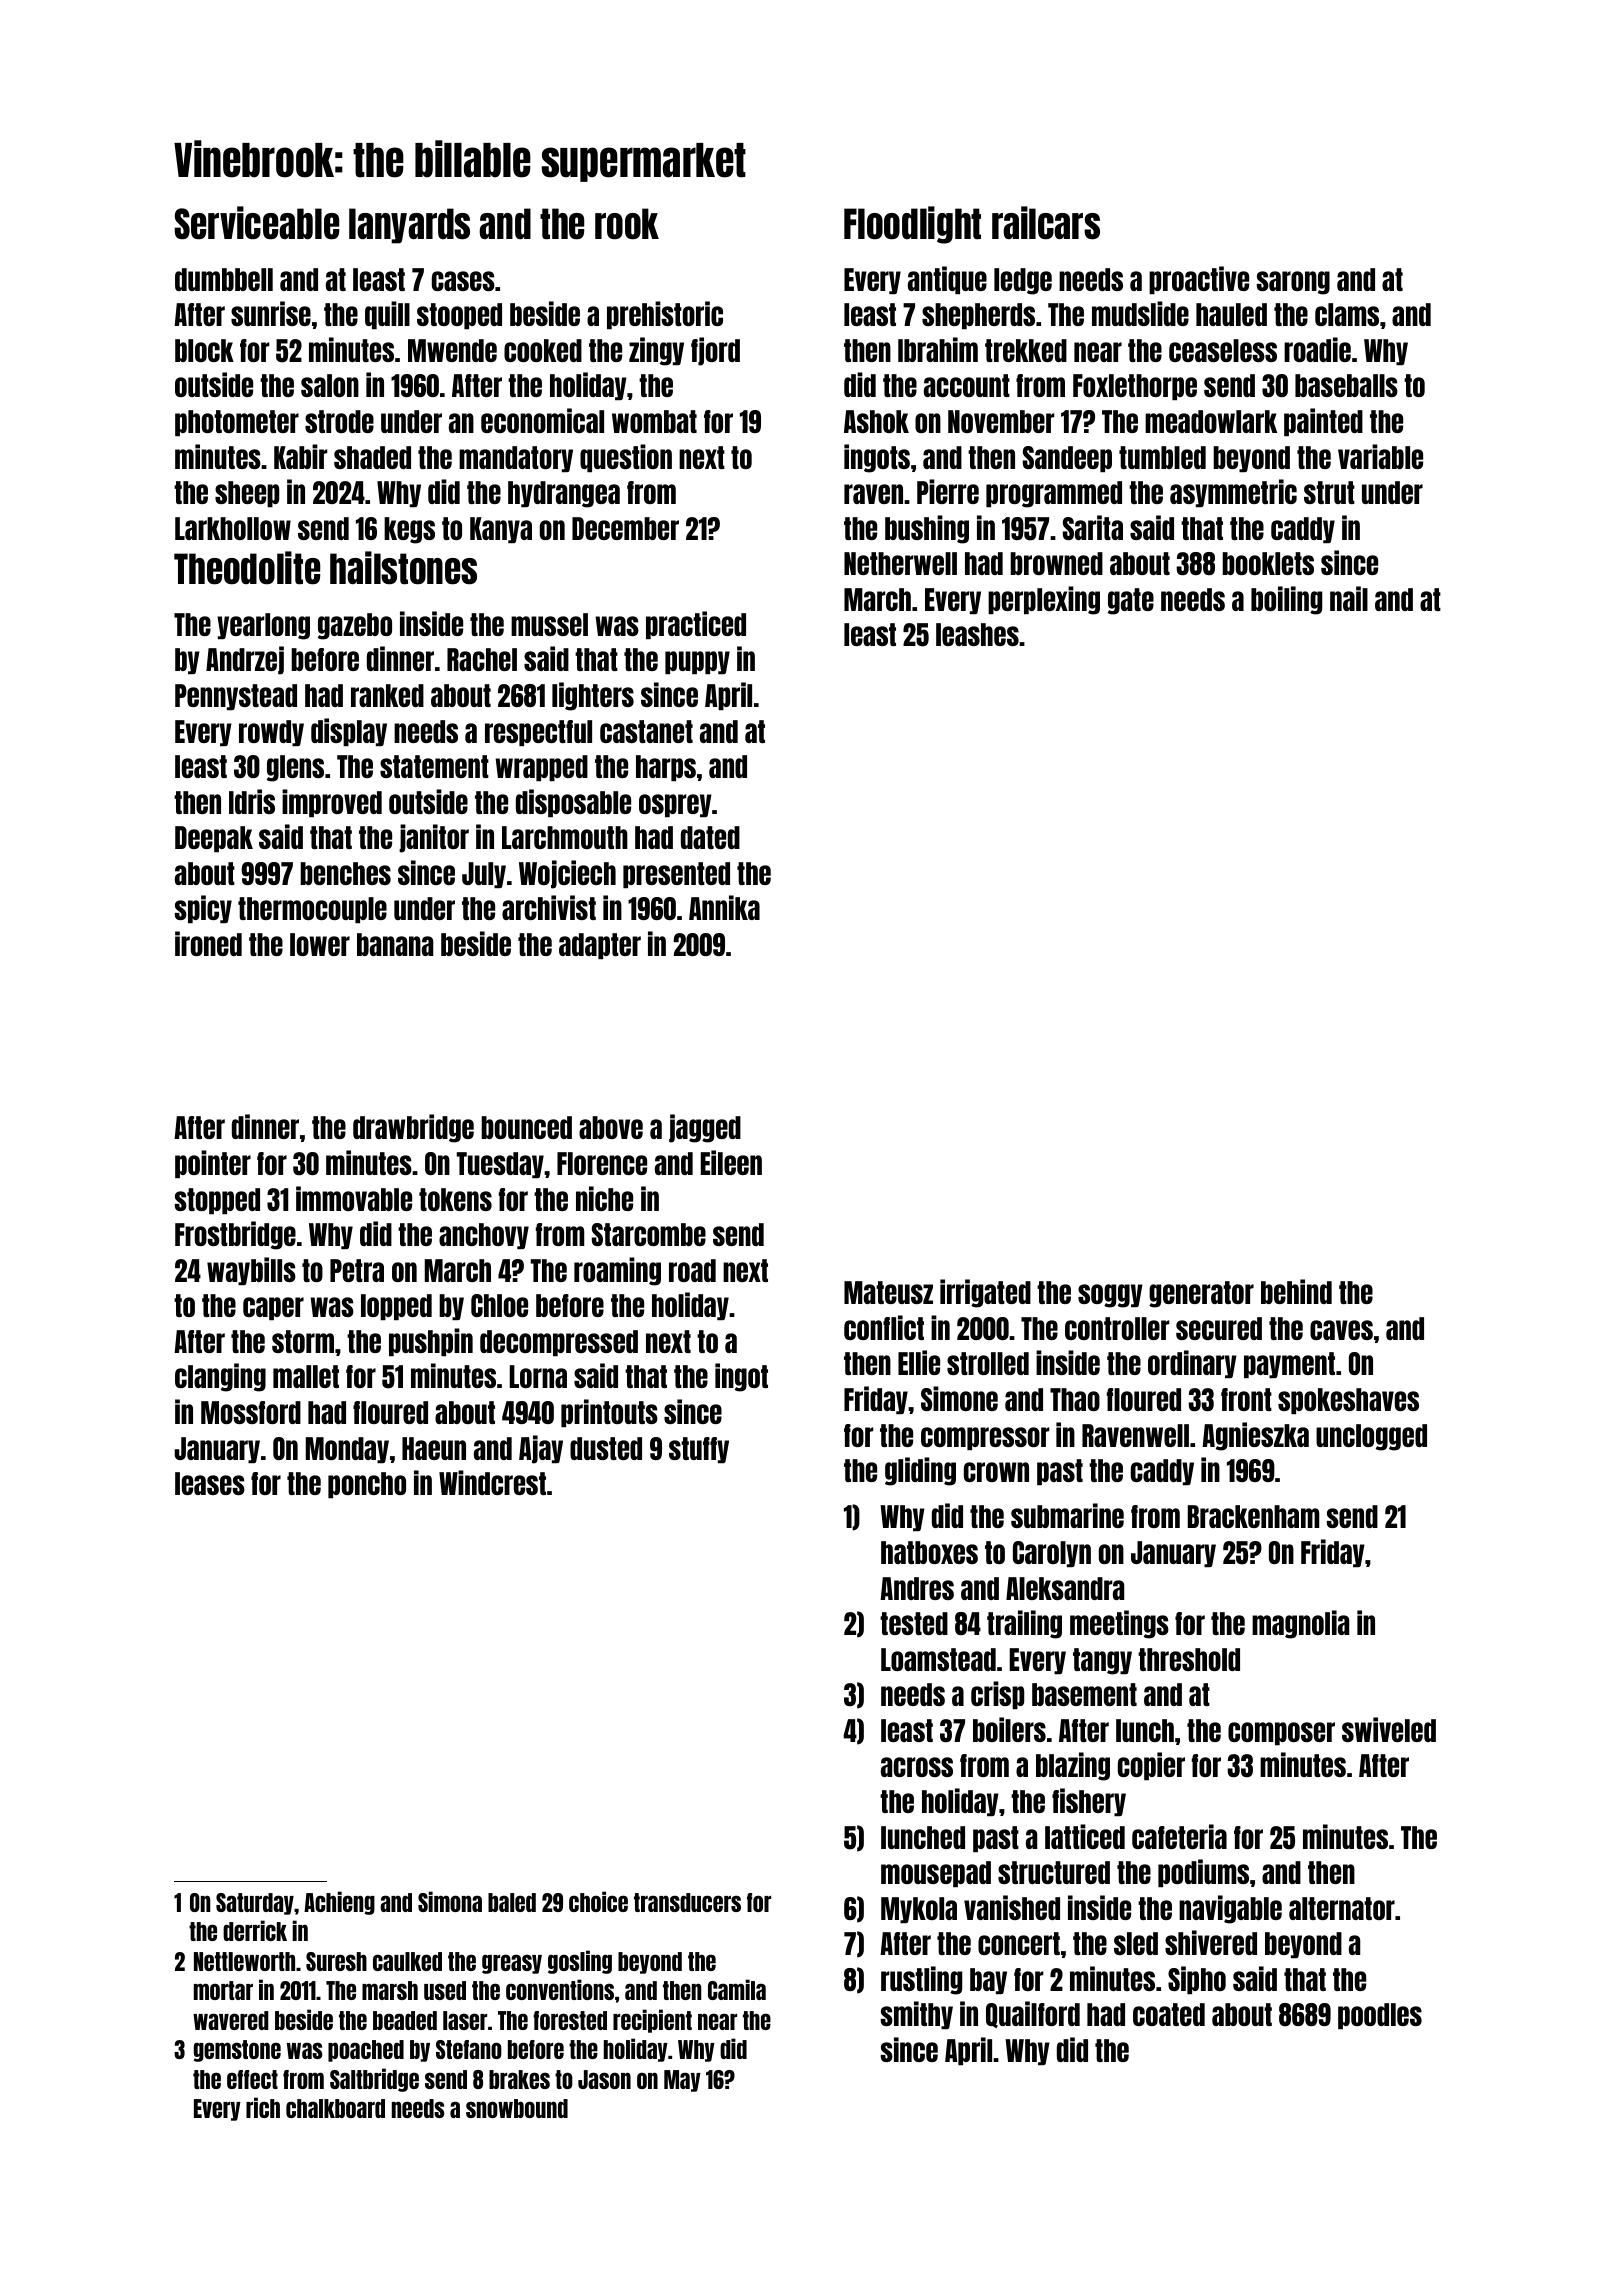  What do you see at coordinates (921, 1980) in the image?
I see `rustling` at bounding box center [921, 1980].
